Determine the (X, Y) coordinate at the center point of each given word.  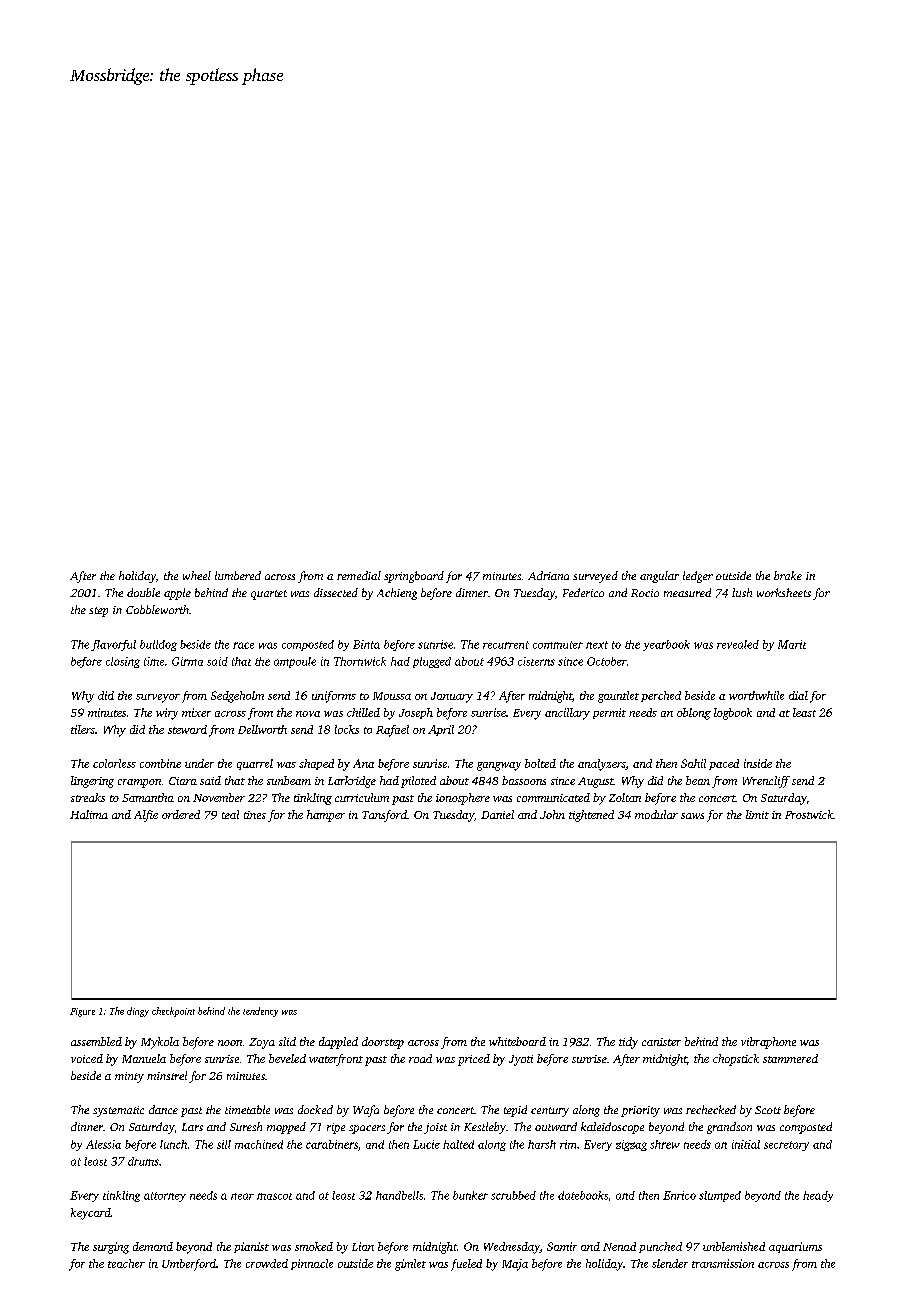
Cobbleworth (157, 609)
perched (661, 696)
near (242, 1196)
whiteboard (517, 1041)
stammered (790, 1058)
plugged (432, 662)
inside (758, 763)
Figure (82, 1012)
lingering (92, 782)
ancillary (567, 714)
